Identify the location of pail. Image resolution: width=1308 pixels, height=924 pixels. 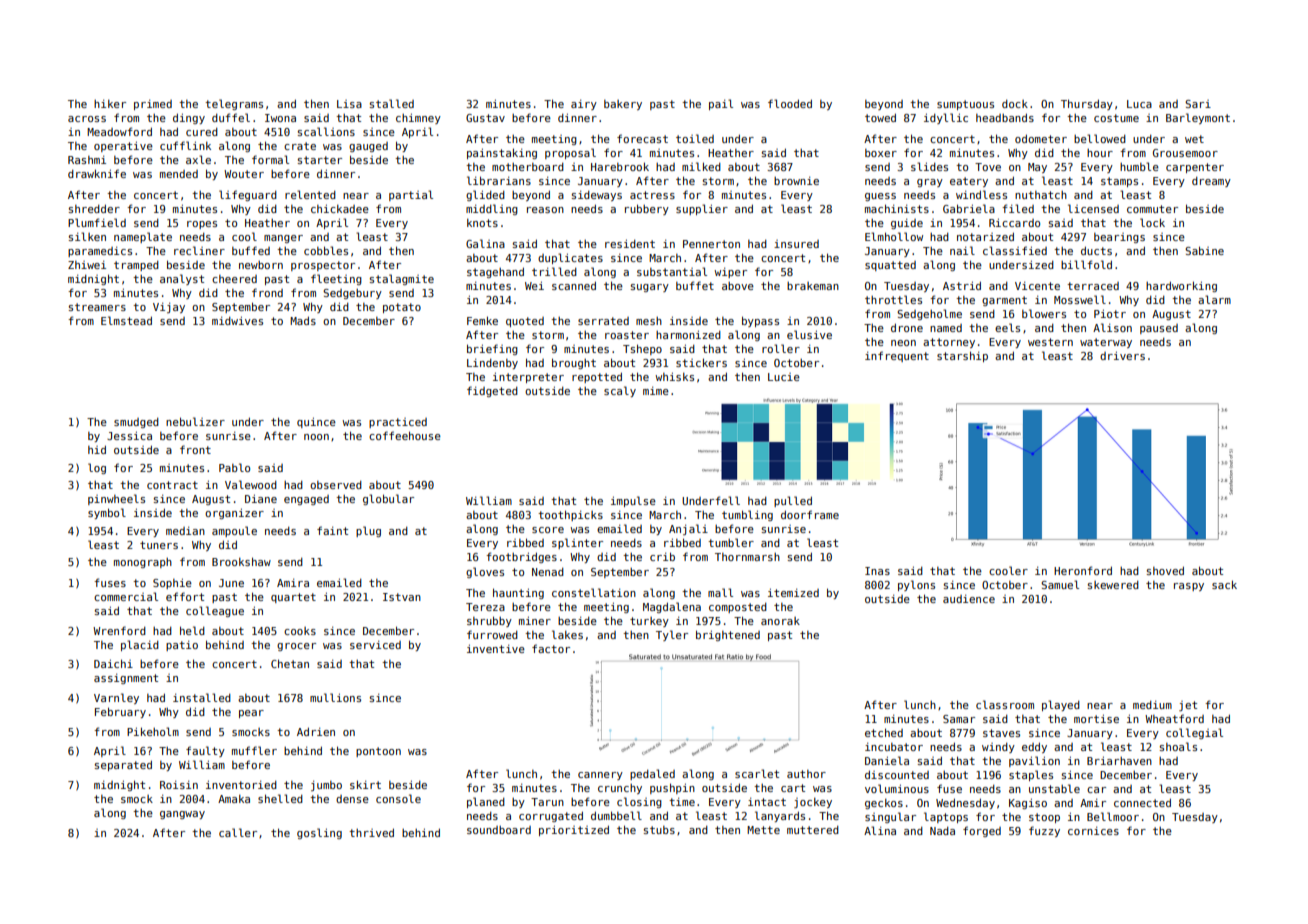
(721, 104).
